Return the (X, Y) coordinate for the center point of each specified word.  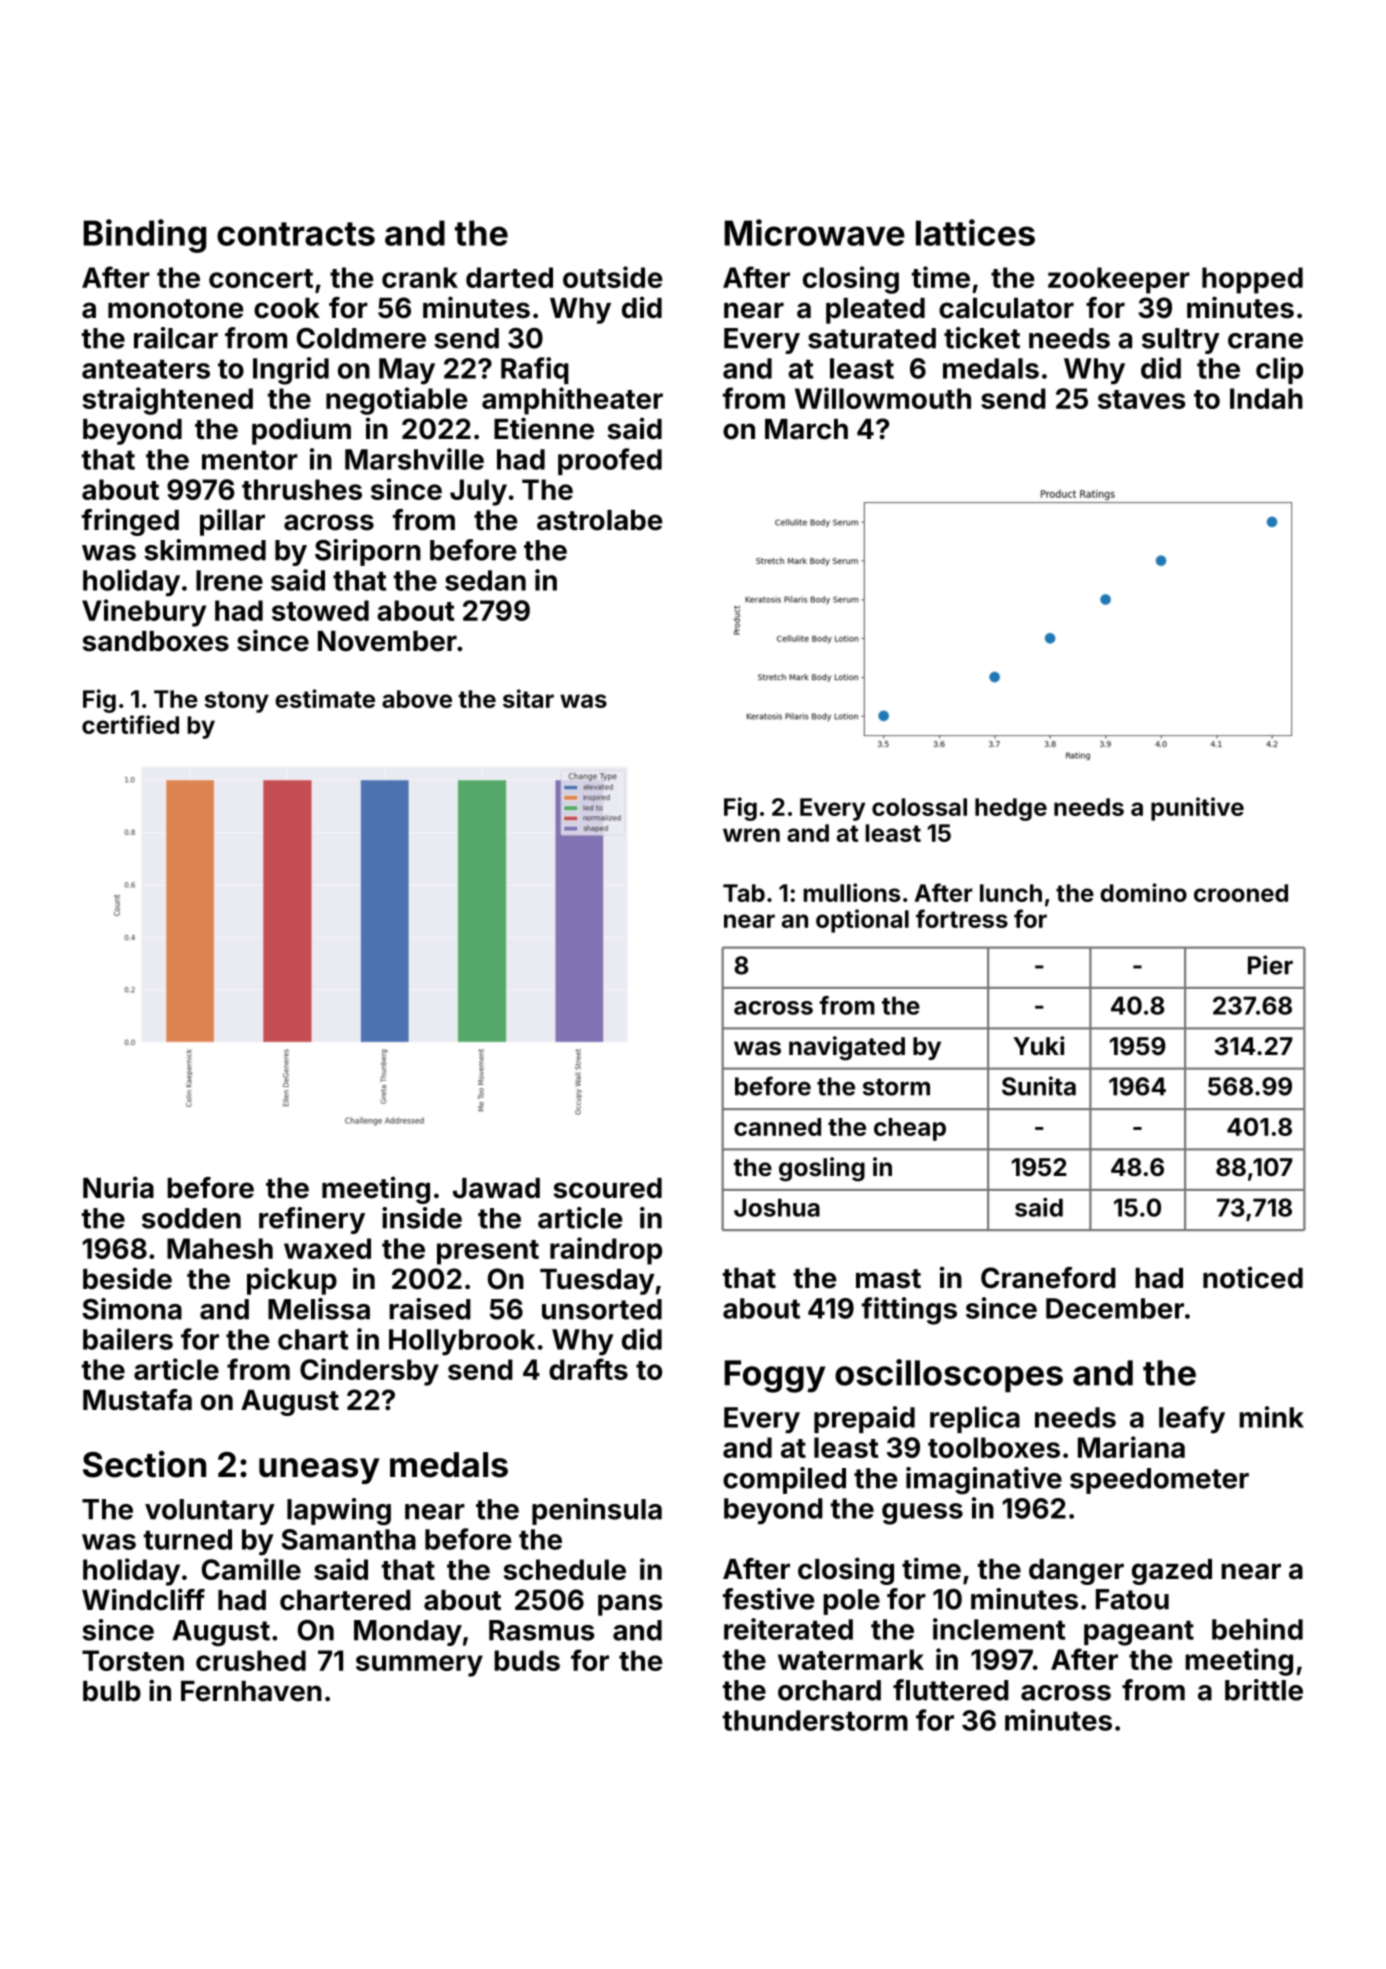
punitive (1197, 809)
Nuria (118, 1187)
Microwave (815, 232)
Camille (251, 1569)
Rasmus (542, 1630)
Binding (145, 236)
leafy (1192, 1420)
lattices (975, 232)
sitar (528, 698)
